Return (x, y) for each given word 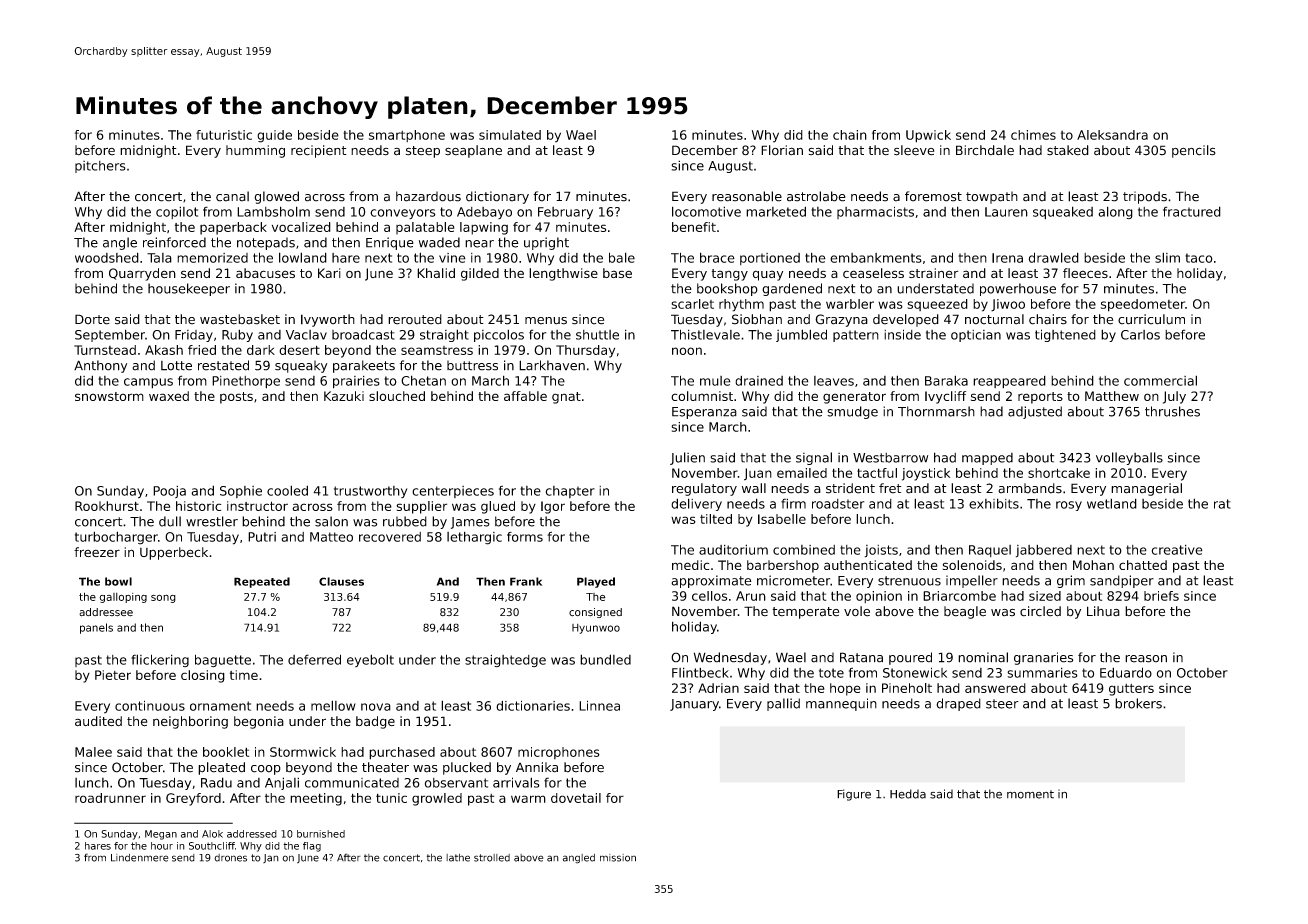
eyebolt (370, 660)
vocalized (301, 227)
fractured (1192, 211)
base (617, 273)
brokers (1138, 703)
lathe (458, 858)
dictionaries (533, 705)
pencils (1194, 151)
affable (525, 396)
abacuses (265, 273)
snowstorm (109, 396)
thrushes (1172, 411)
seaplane (473, 151)
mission (618, 858)
